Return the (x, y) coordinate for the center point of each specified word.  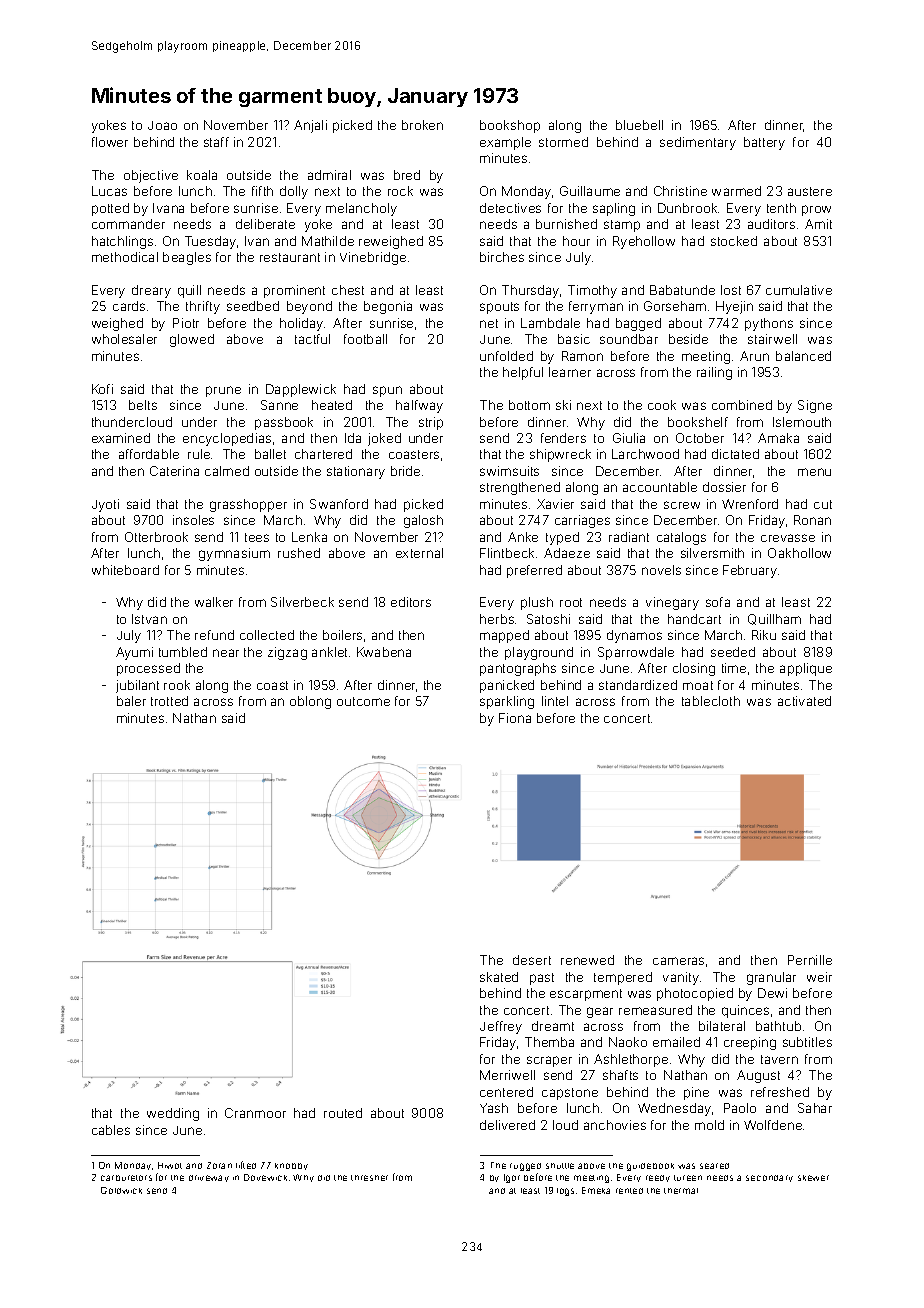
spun (387, 391)
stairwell (772, 339)
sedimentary (698, 143)
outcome (363, 701)
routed (343, 1113)
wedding (173, 1114)
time (734, 668)
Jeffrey (501, 1027)
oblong (310, 702)
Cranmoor (255, 1113)
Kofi (102, 389)
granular (771, 978)
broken (422, 125)
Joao (162, 125)
